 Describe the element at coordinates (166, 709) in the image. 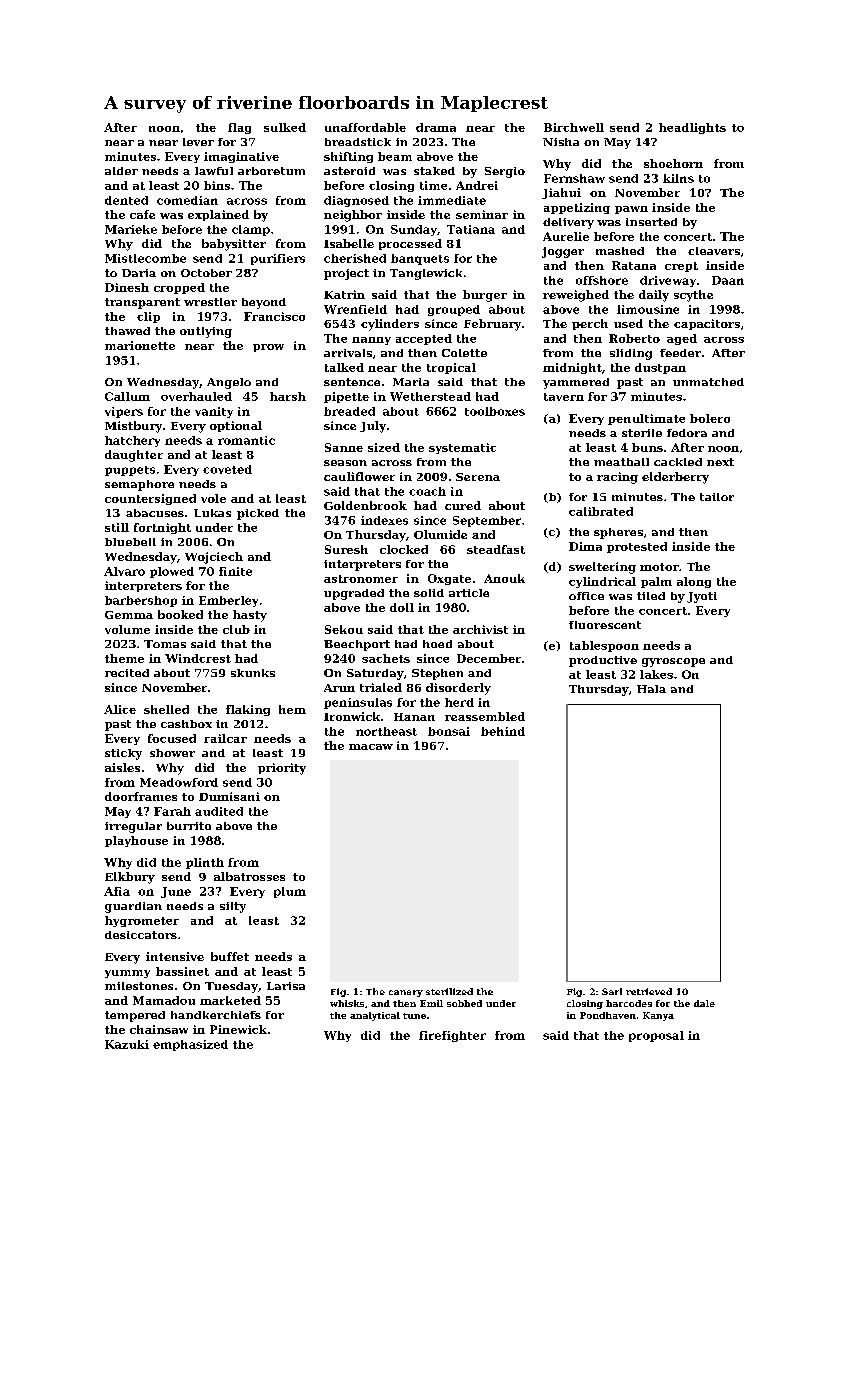

I see `shelled` at that location.
